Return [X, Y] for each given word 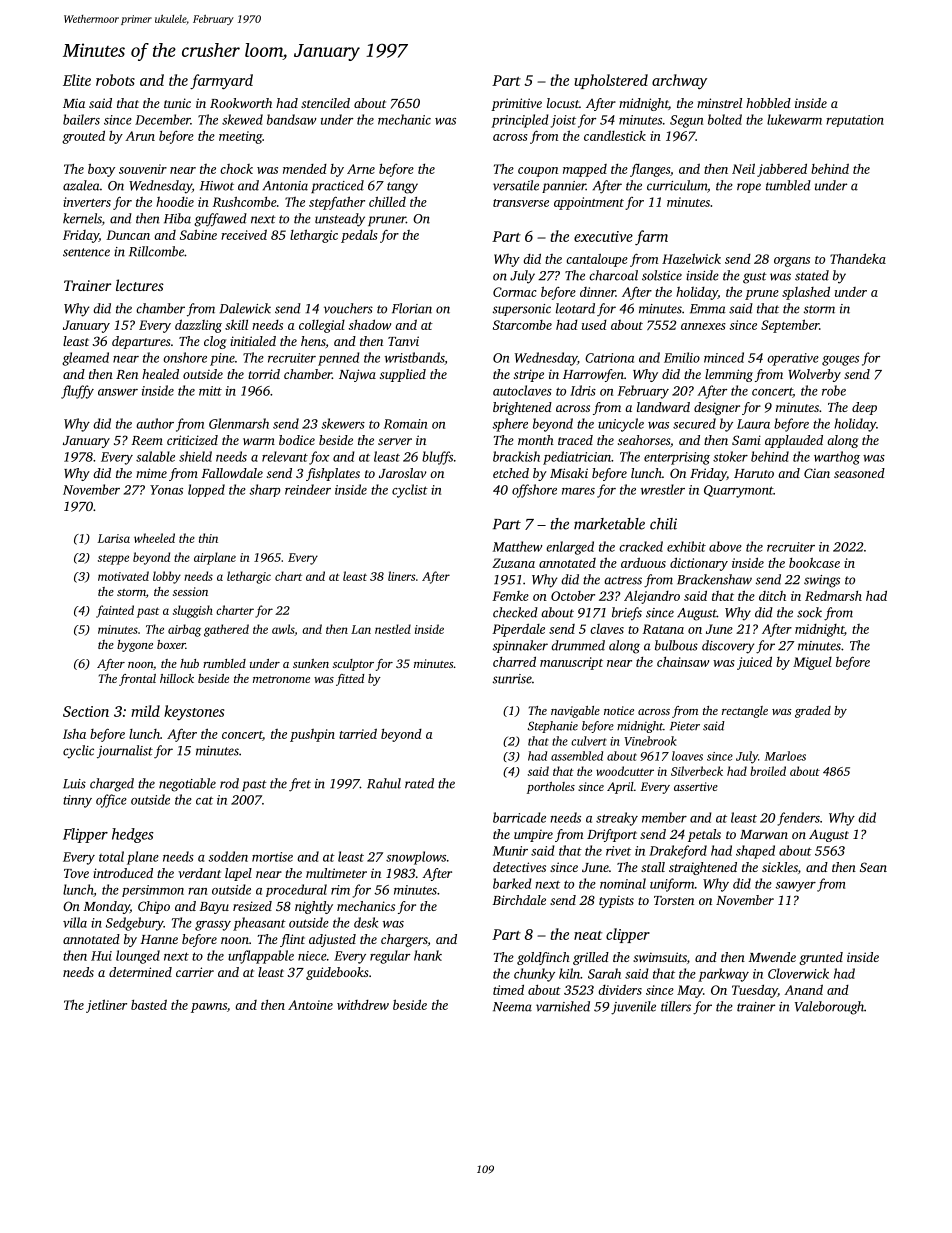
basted [149, 1004]
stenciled [325, 103]
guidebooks [337, 973]
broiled [768, 771]
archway [679, 82]
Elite [77, 80]
